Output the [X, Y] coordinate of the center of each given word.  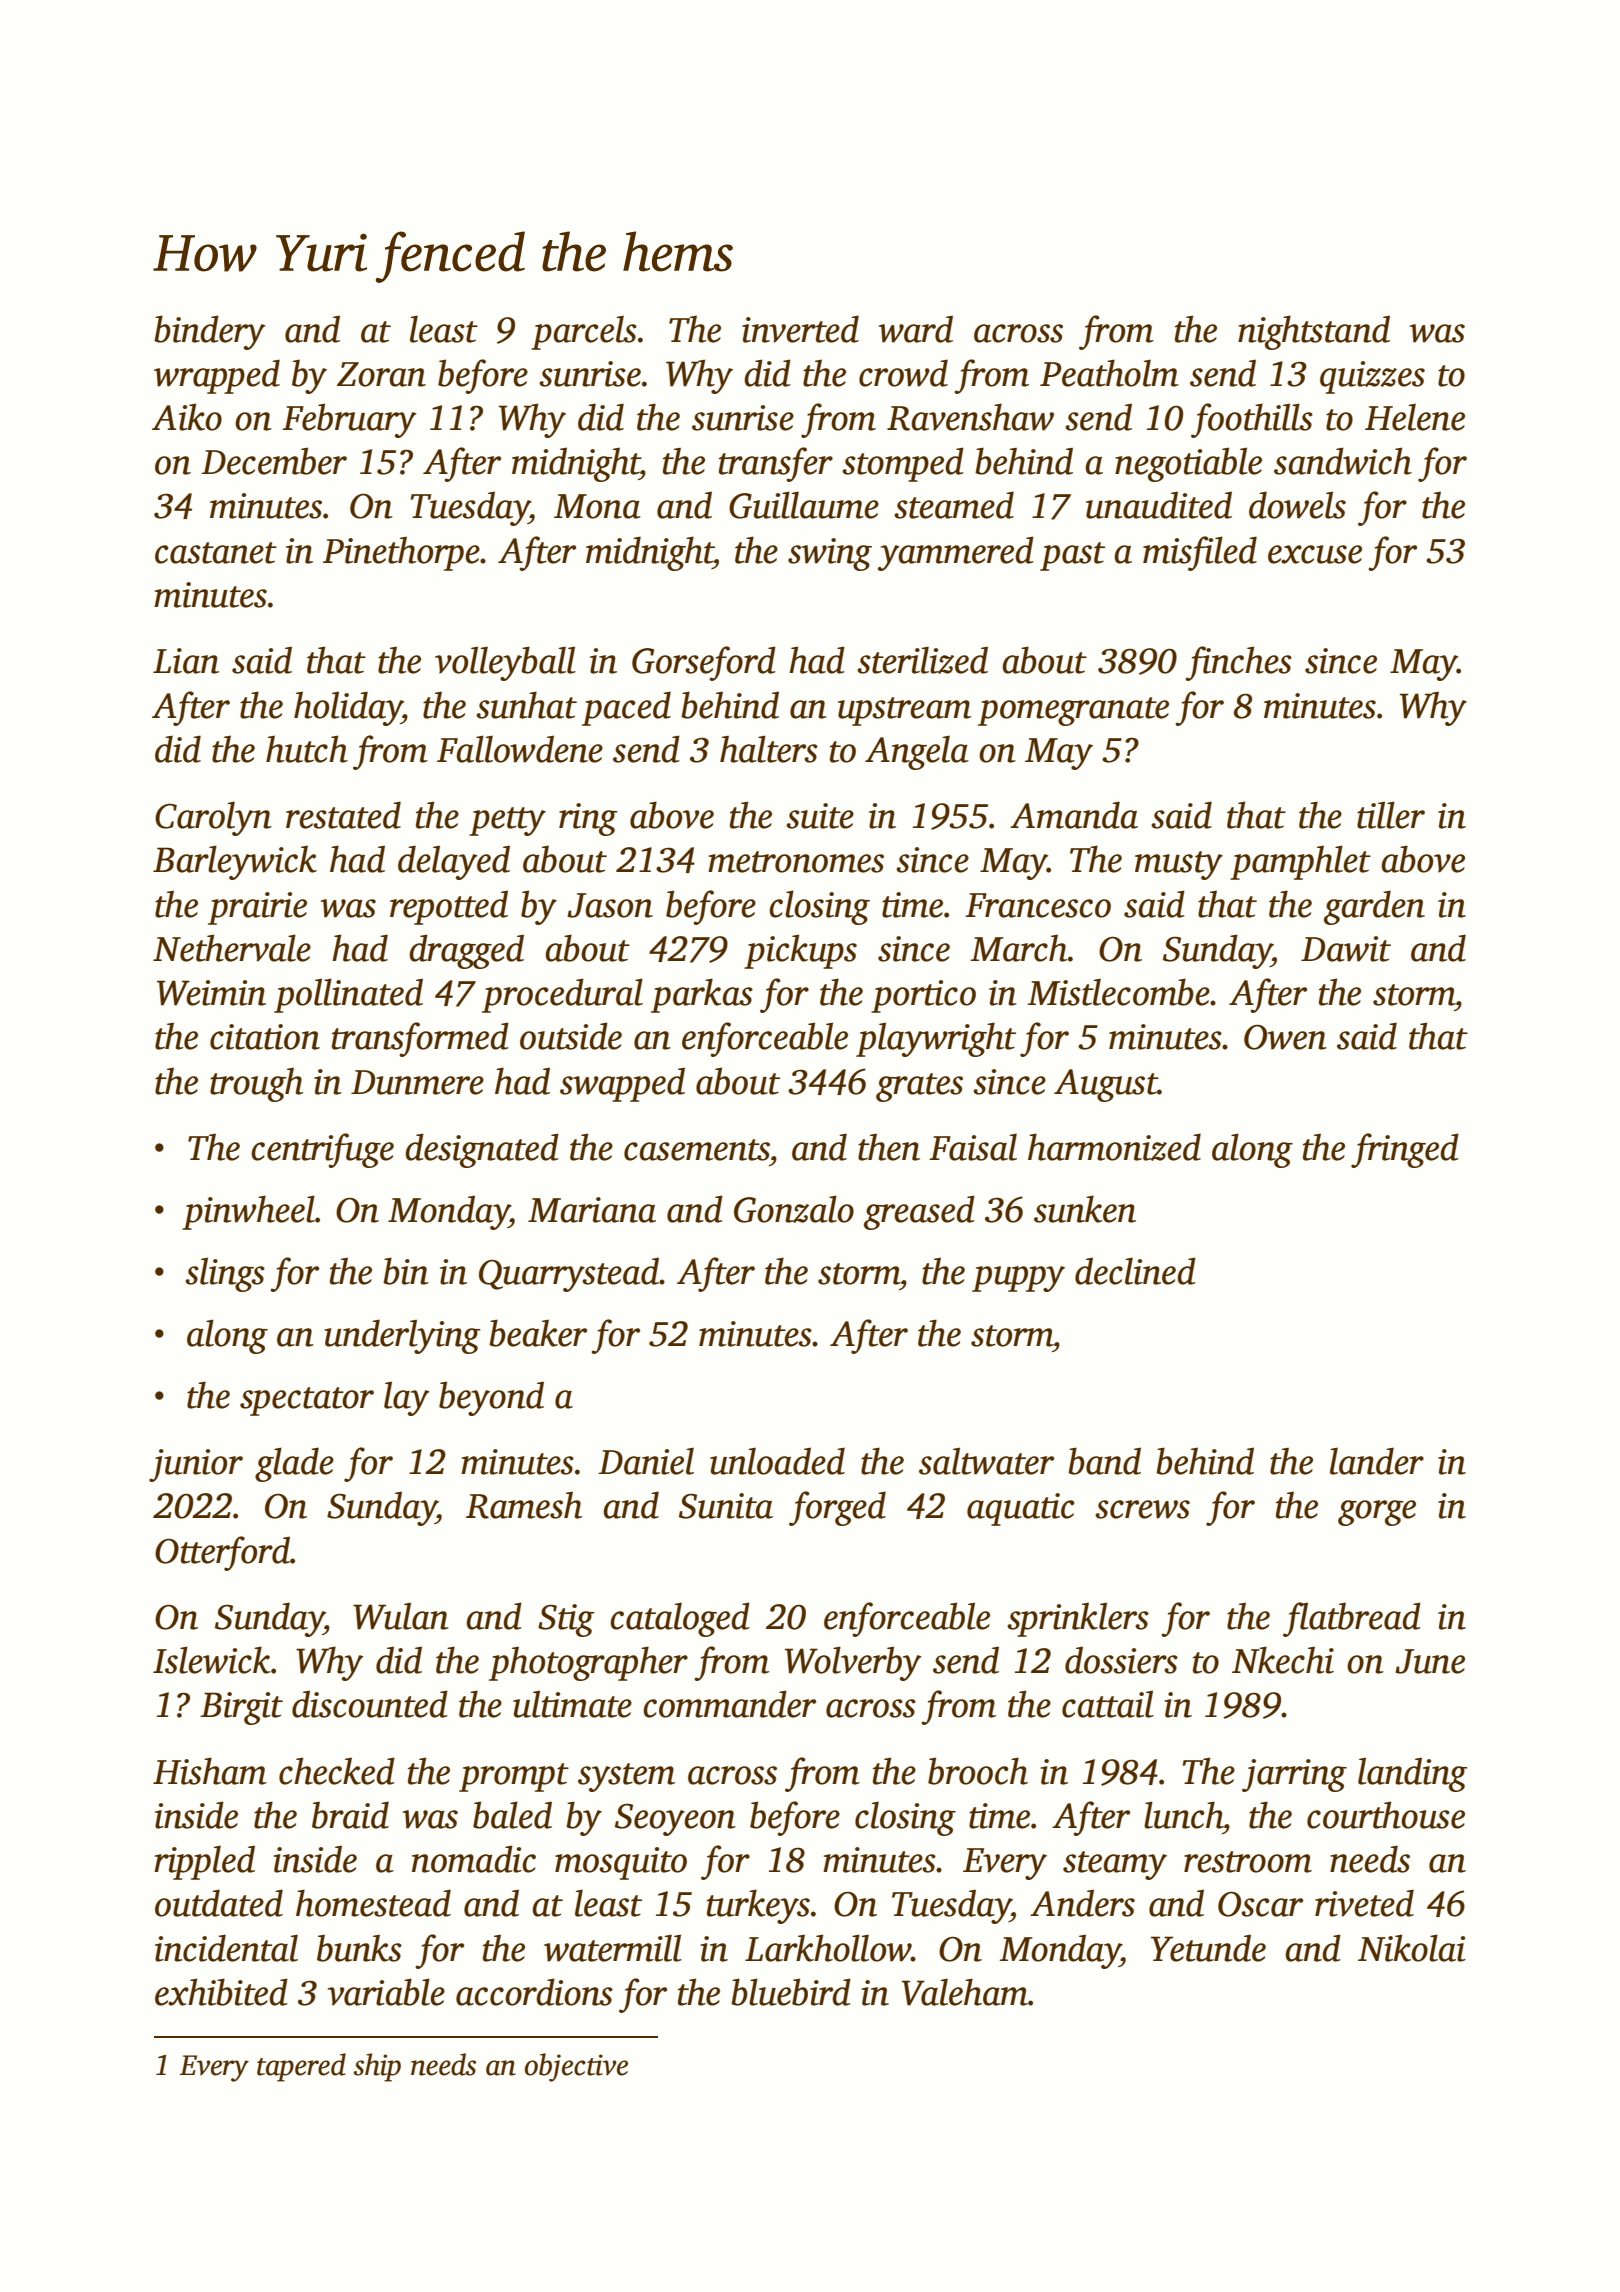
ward [916, 329]
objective [576, 2067]
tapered [301, 2067]
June [1430, 1661]
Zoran [381, 374]
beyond [491, 1398]
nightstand [1314, 332]
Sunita [726, 1506]
